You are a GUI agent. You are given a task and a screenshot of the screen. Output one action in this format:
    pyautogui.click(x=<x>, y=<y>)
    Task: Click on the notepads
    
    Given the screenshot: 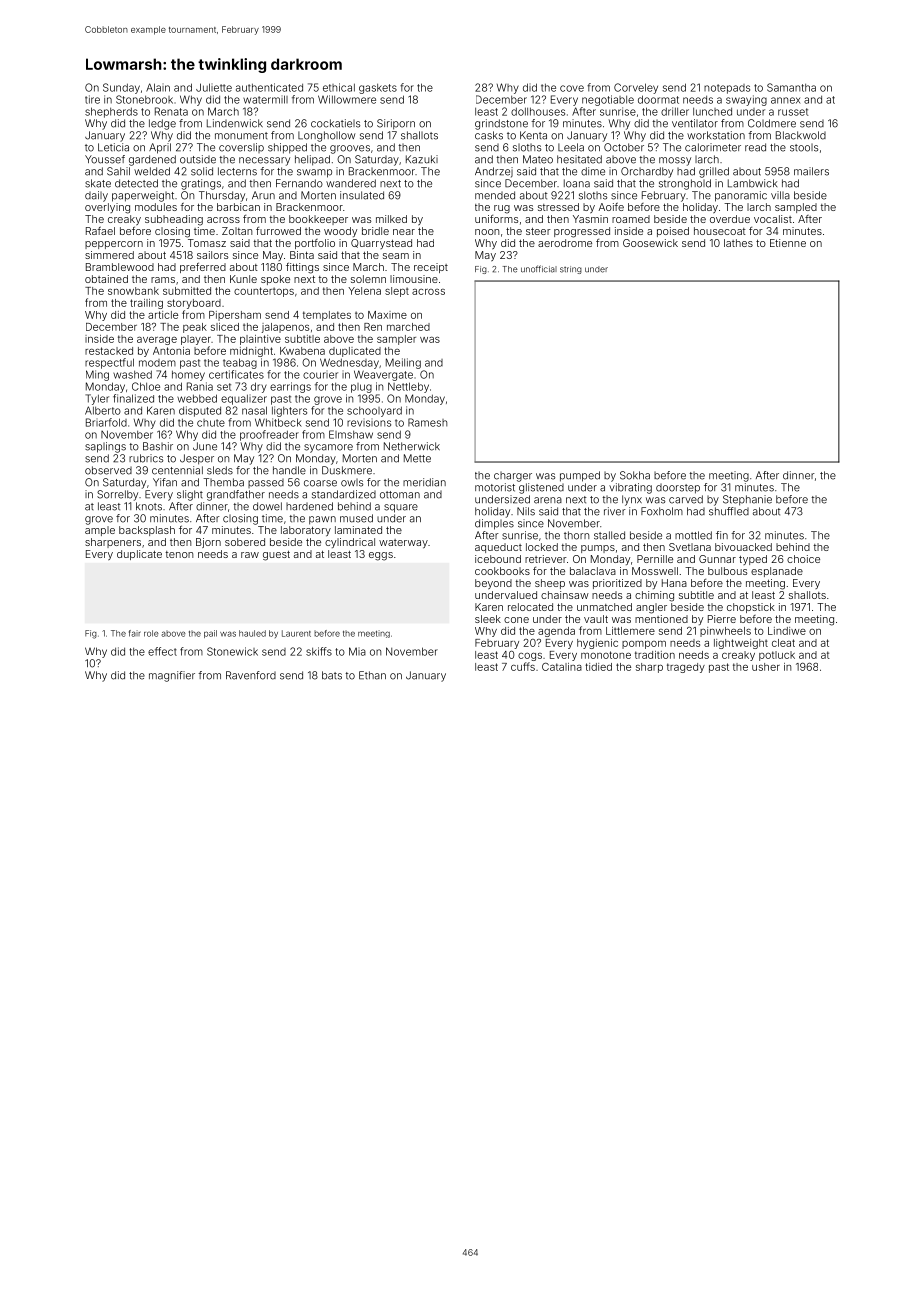 What is the action you would take?
    pyautogui.click(x=727, y=89)
